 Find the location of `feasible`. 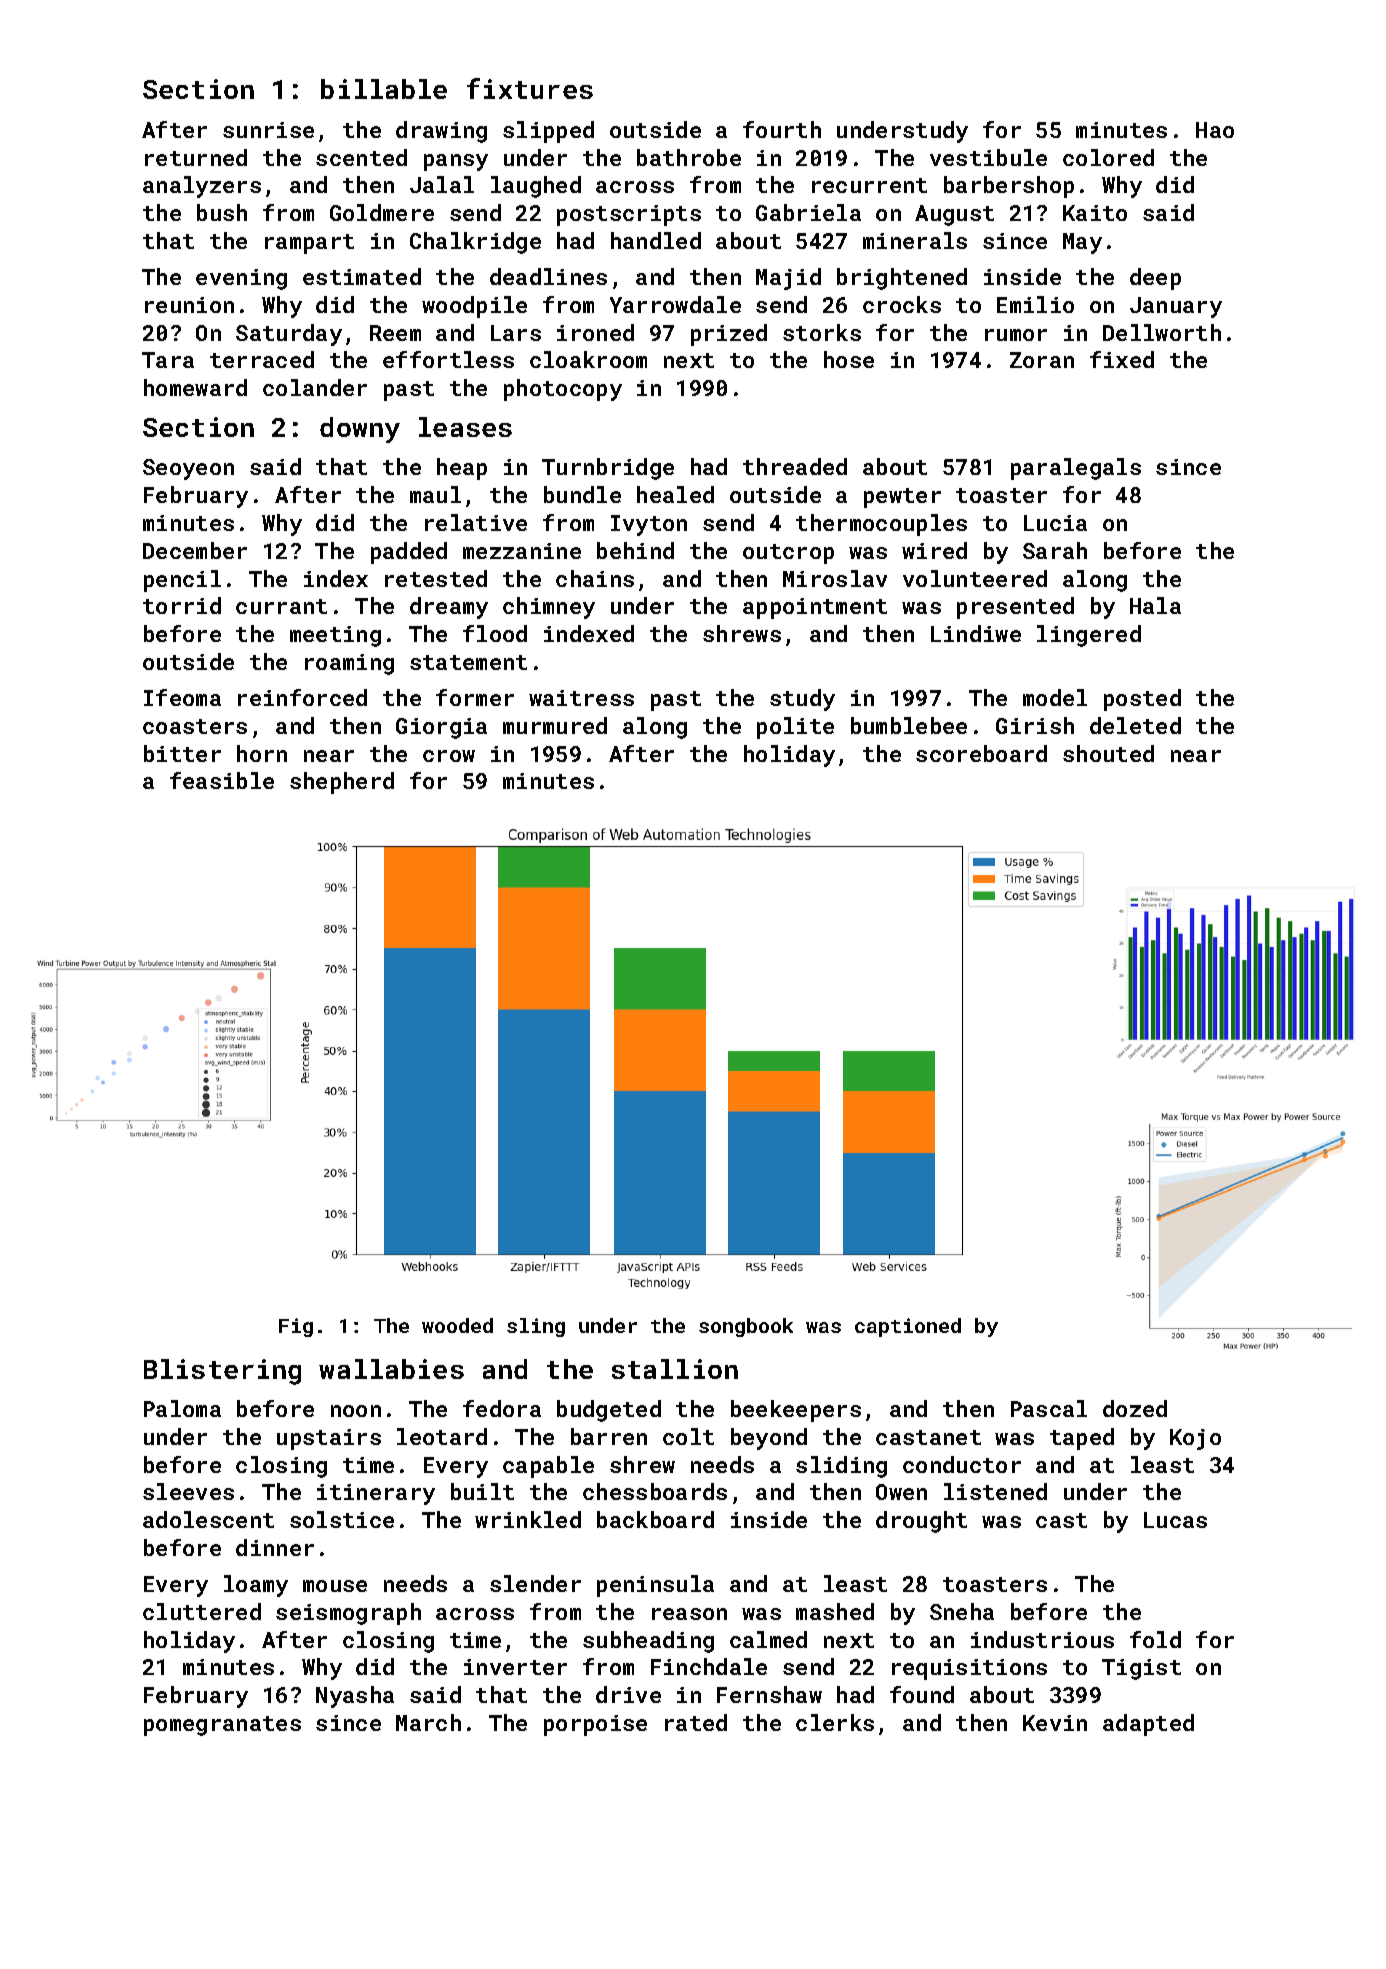

feasible is located at coordinates (222, 780).
